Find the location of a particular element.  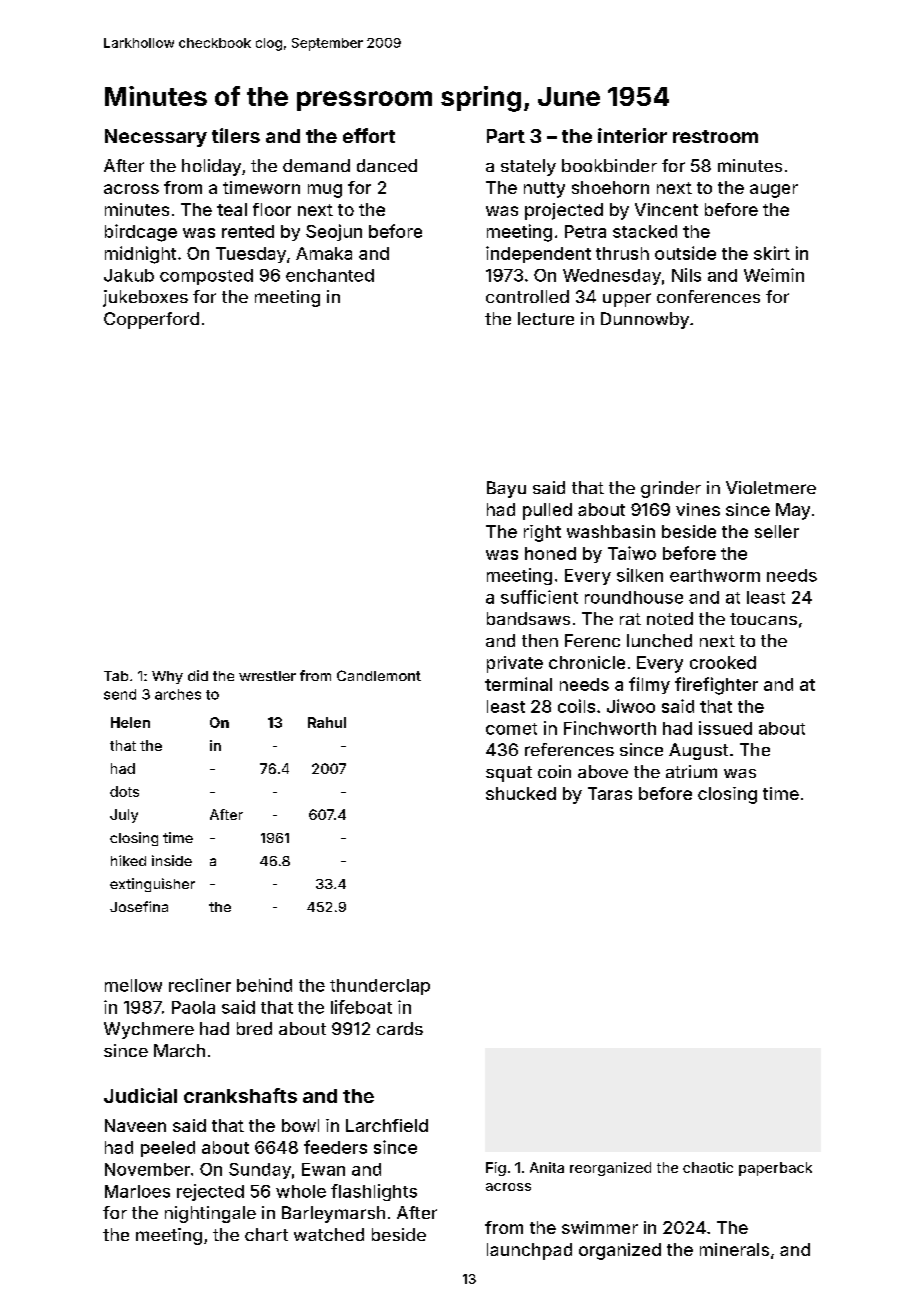

holiday is located at coordinates (211, 167).
